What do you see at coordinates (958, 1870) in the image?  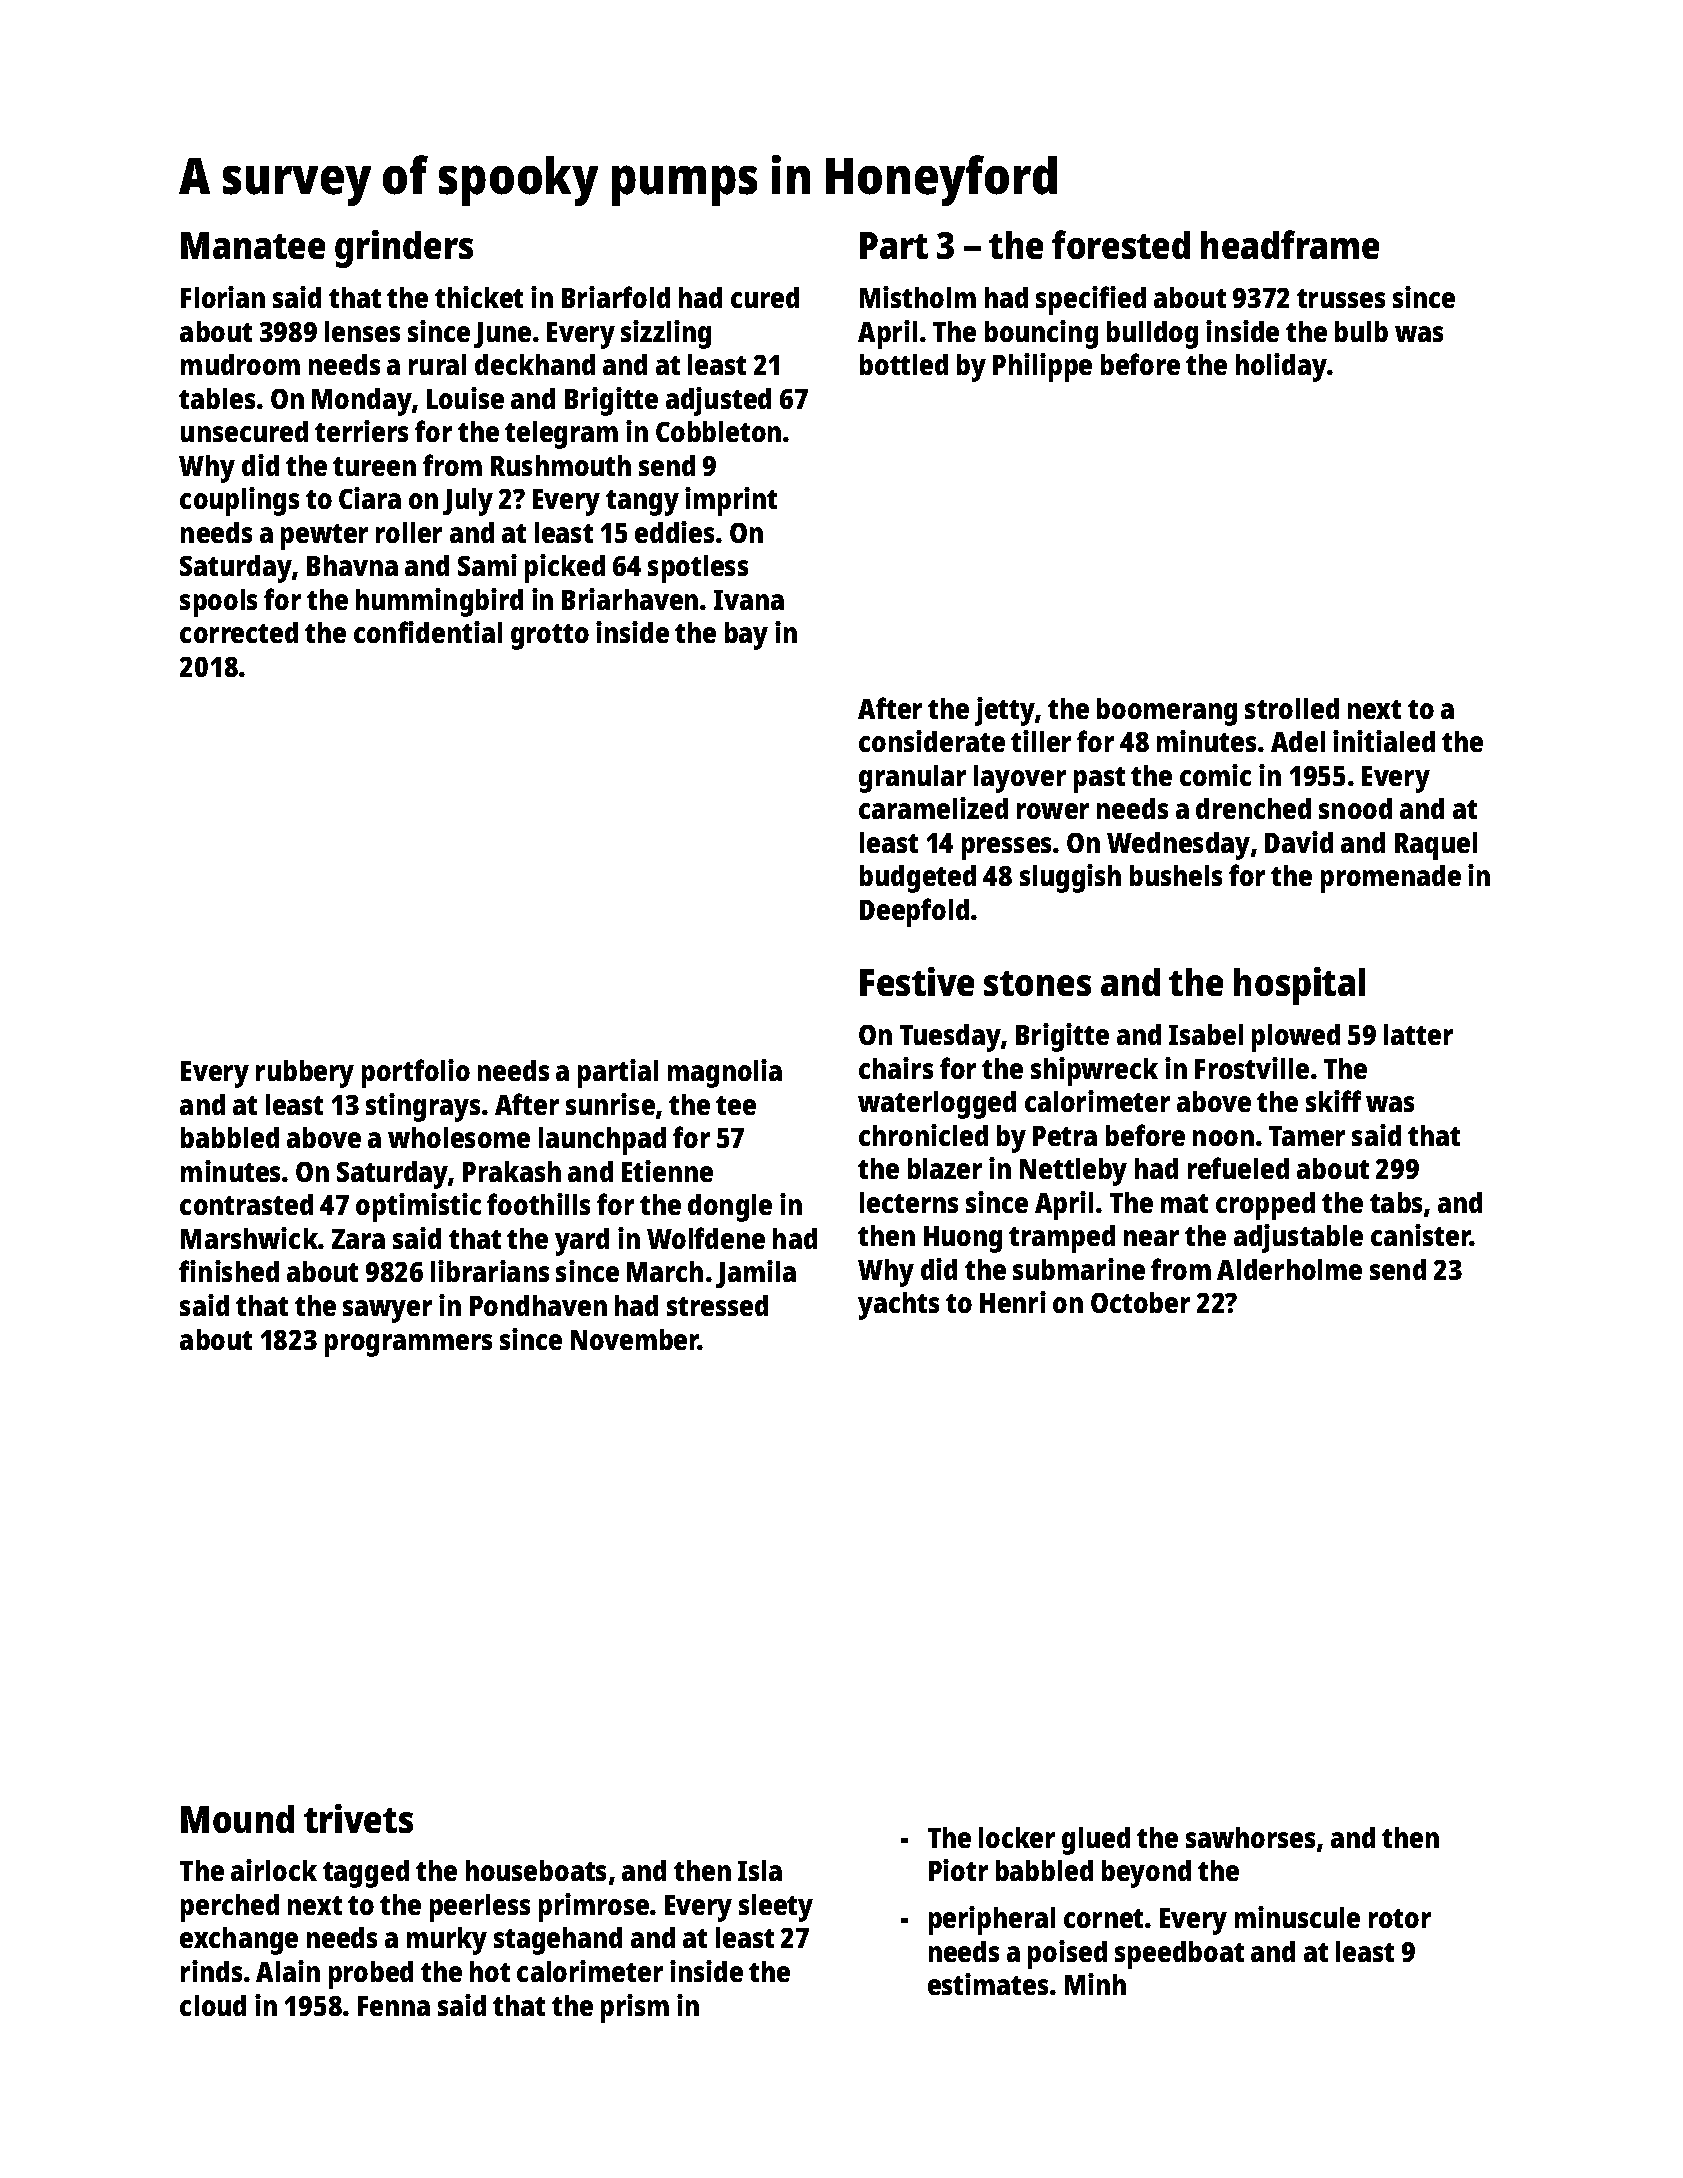 I see `Piotr` at bounding box center [958, 1870].
